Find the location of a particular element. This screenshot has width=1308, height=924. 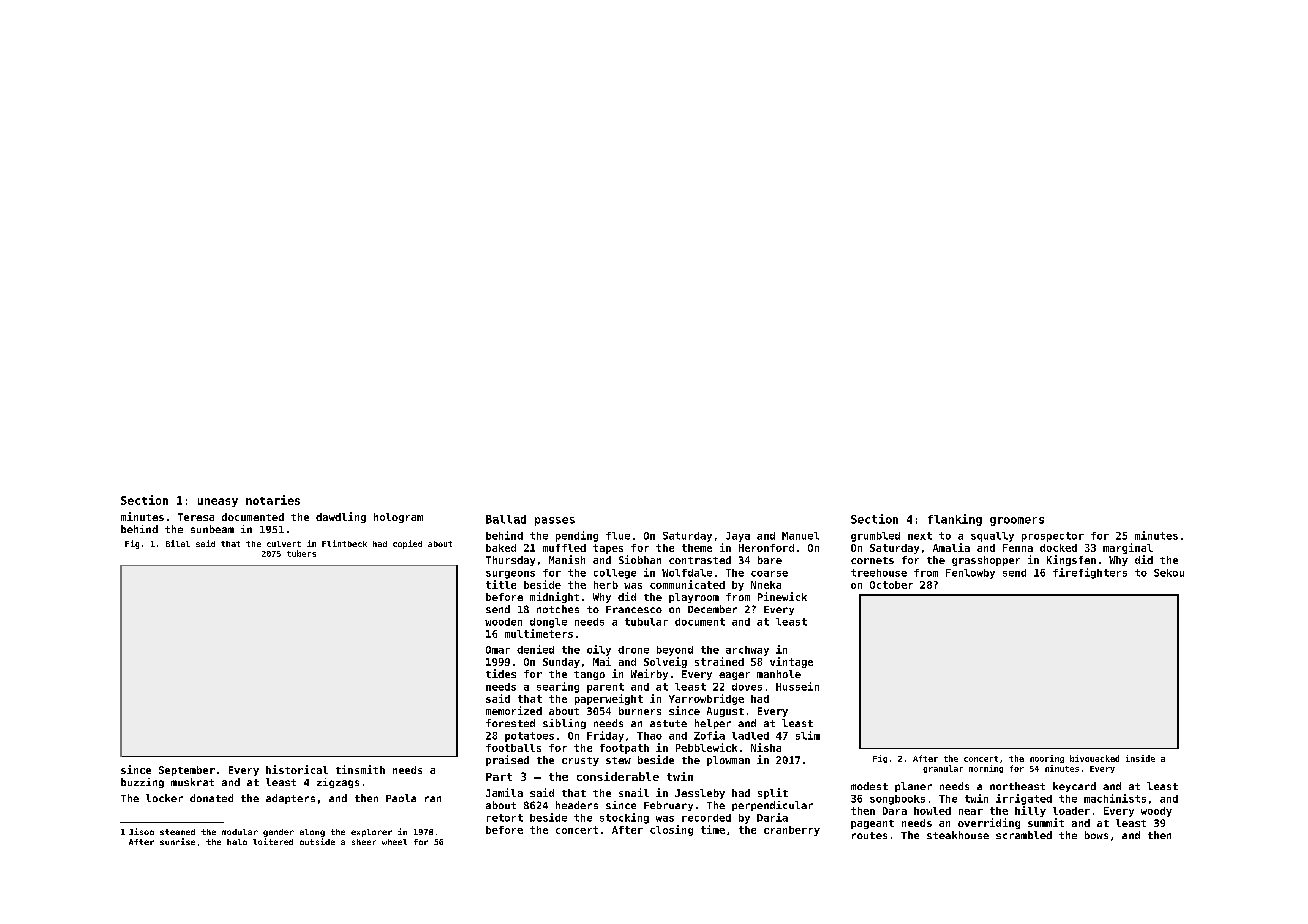

crusty is located at coordinates (580, 761).
